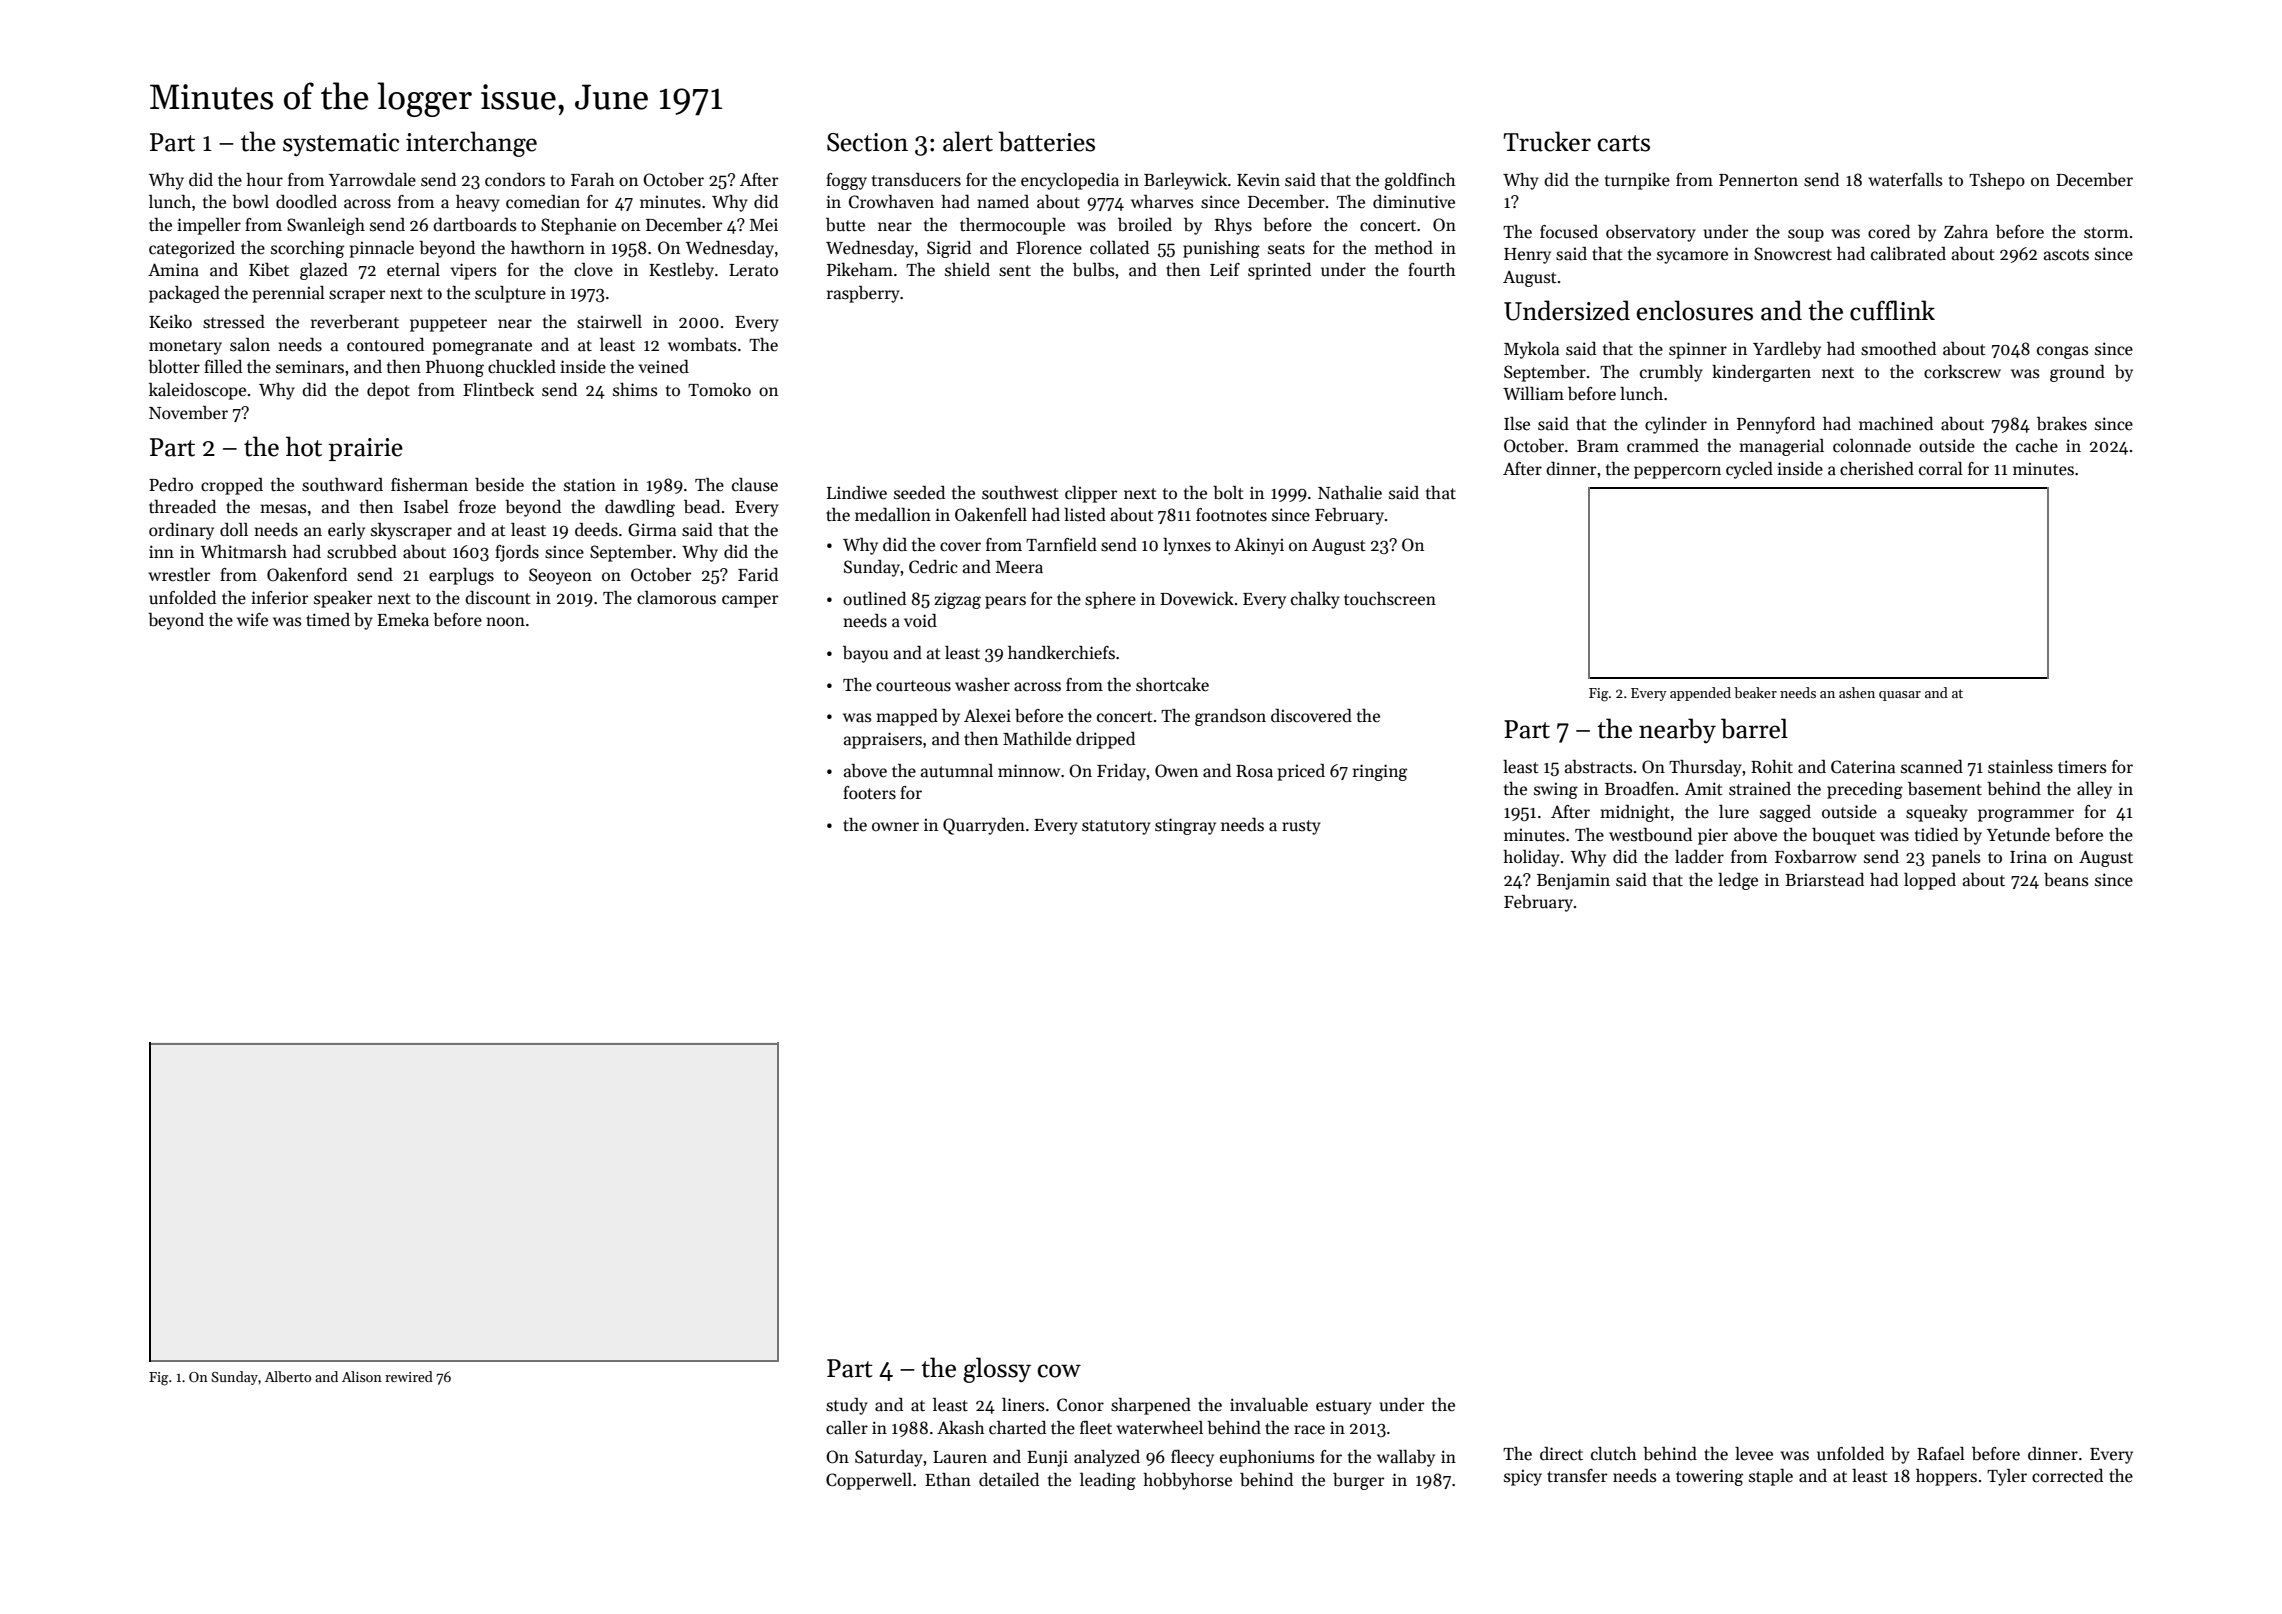 The image size is (2282, 1614). What do you see at coordinates (264, 179) in the image?
I see `hour` at bounding box center [264, 179].
